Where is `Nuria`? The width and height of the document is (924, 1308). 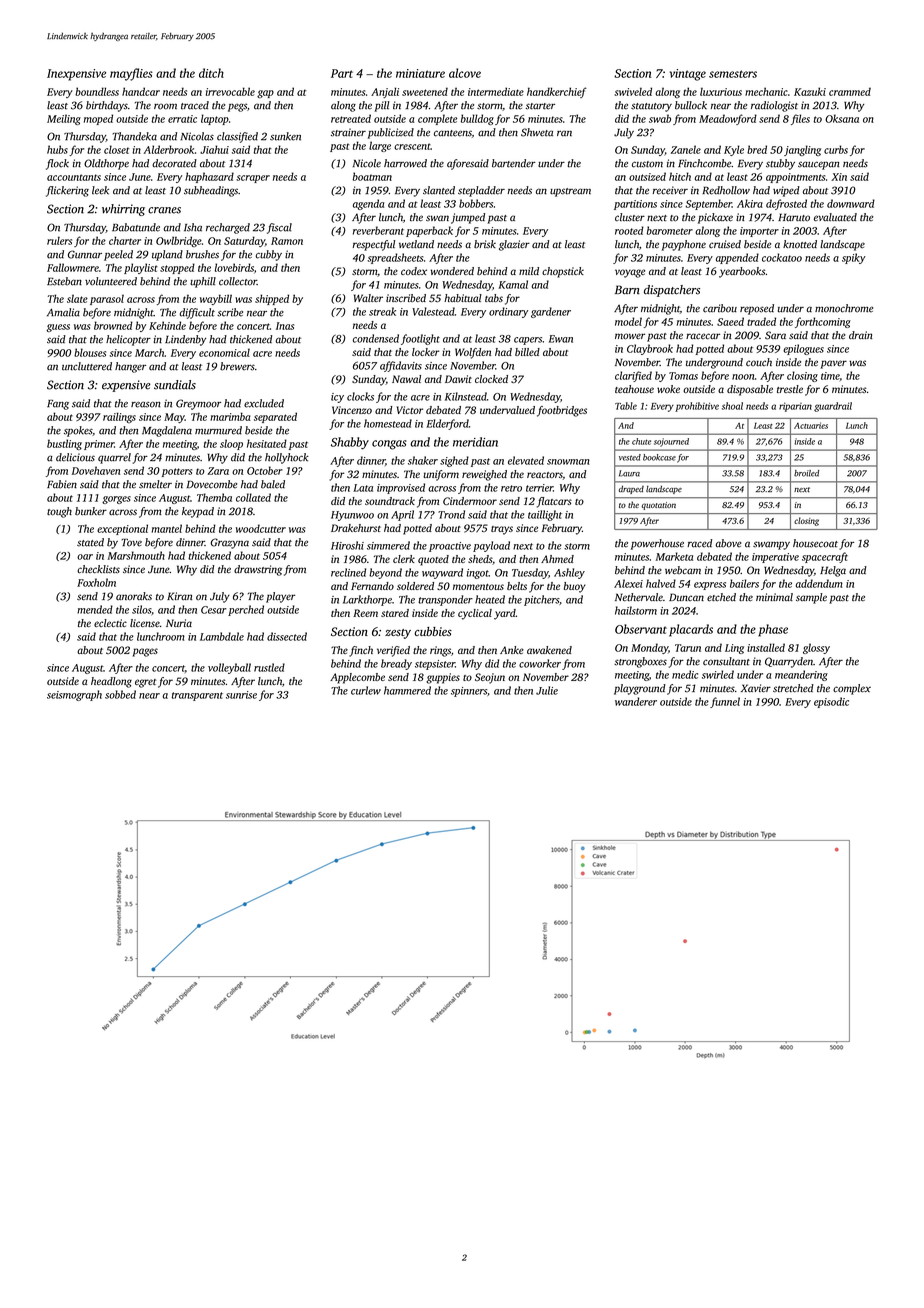
Nuria is located at coordinates (179, 623).
